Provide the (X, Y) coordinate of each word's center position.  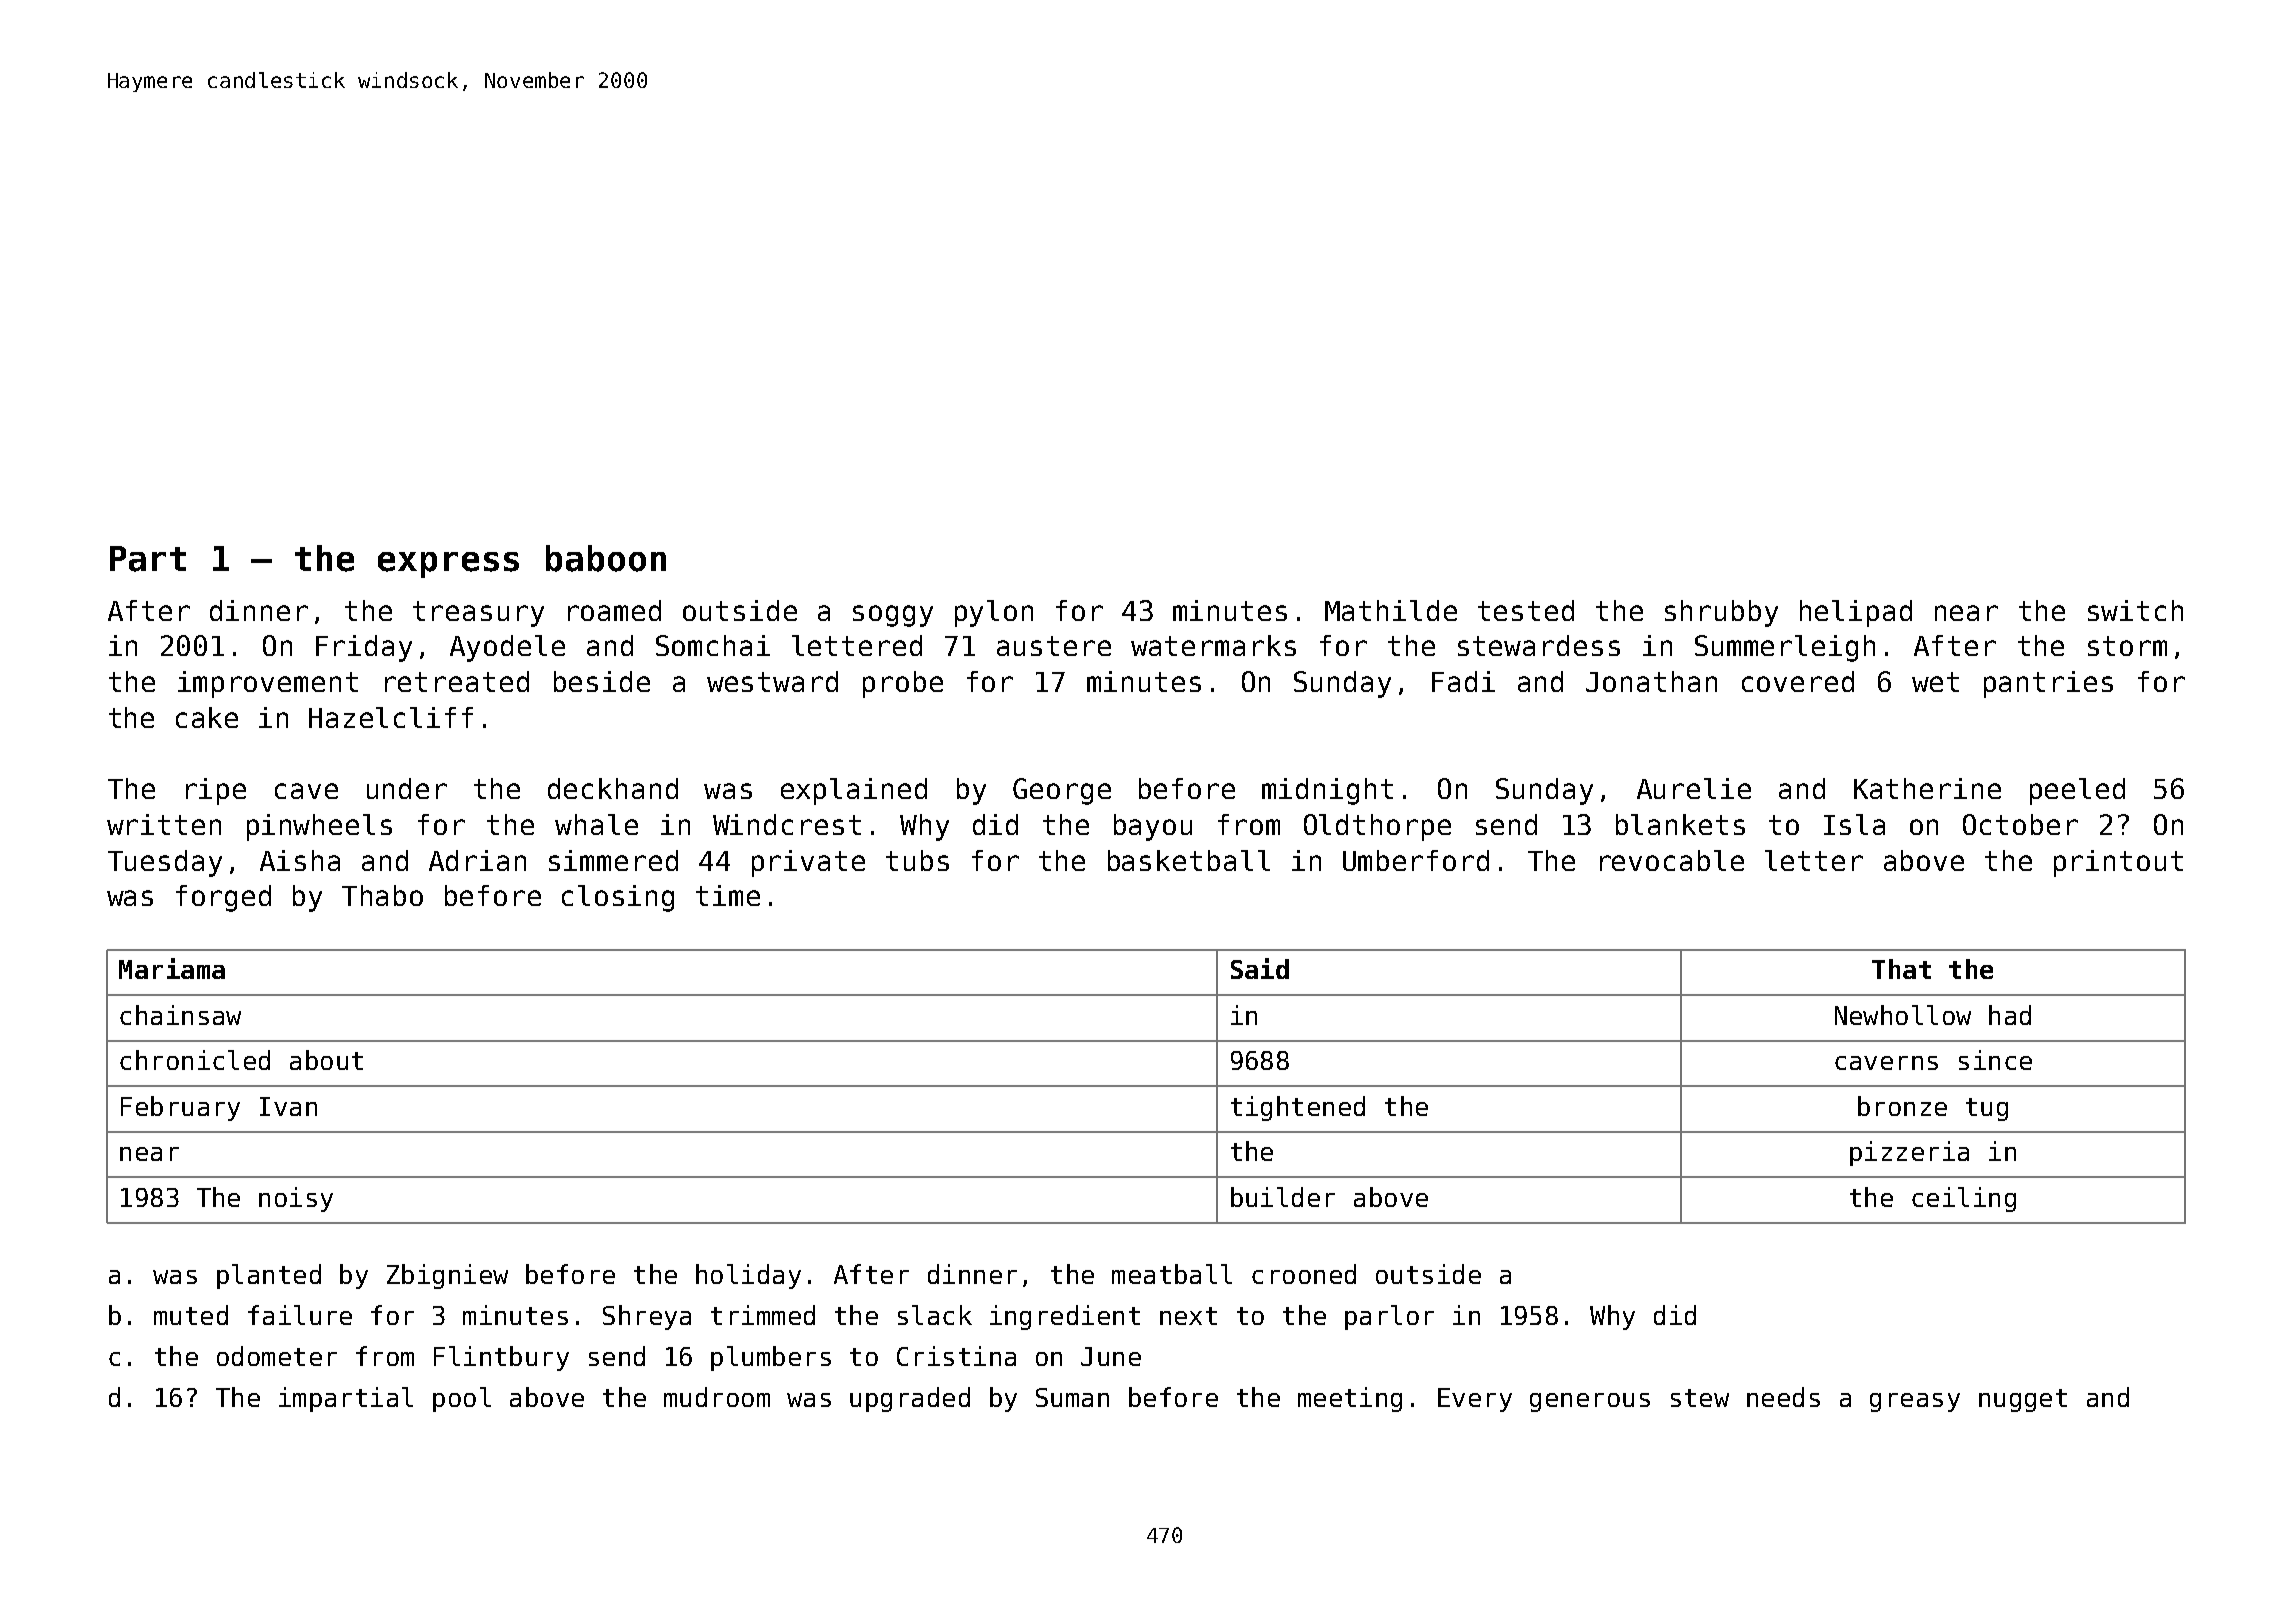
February (180, 1108)
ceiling (1964, 1199)
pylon (994, 613)
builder (1283, 1197)
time (728, 895)
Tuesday (165, 863)
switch (2135, 610)
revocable (1672, 860)
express (448, 565)
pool (462, 1399)
